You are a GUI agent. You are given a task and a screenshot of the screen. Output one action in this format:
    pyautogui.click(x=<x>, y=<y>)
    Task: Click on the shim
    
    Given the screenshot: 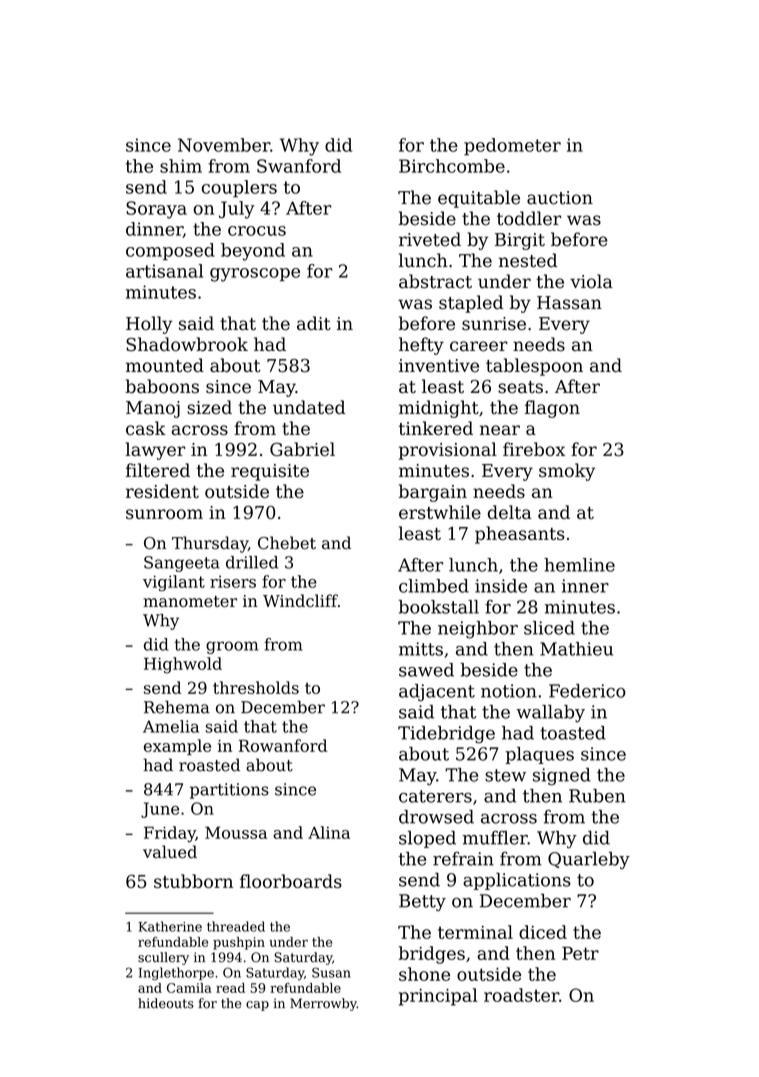 What is the action you would take?
    pyautogui.click(x=181, y=166)
